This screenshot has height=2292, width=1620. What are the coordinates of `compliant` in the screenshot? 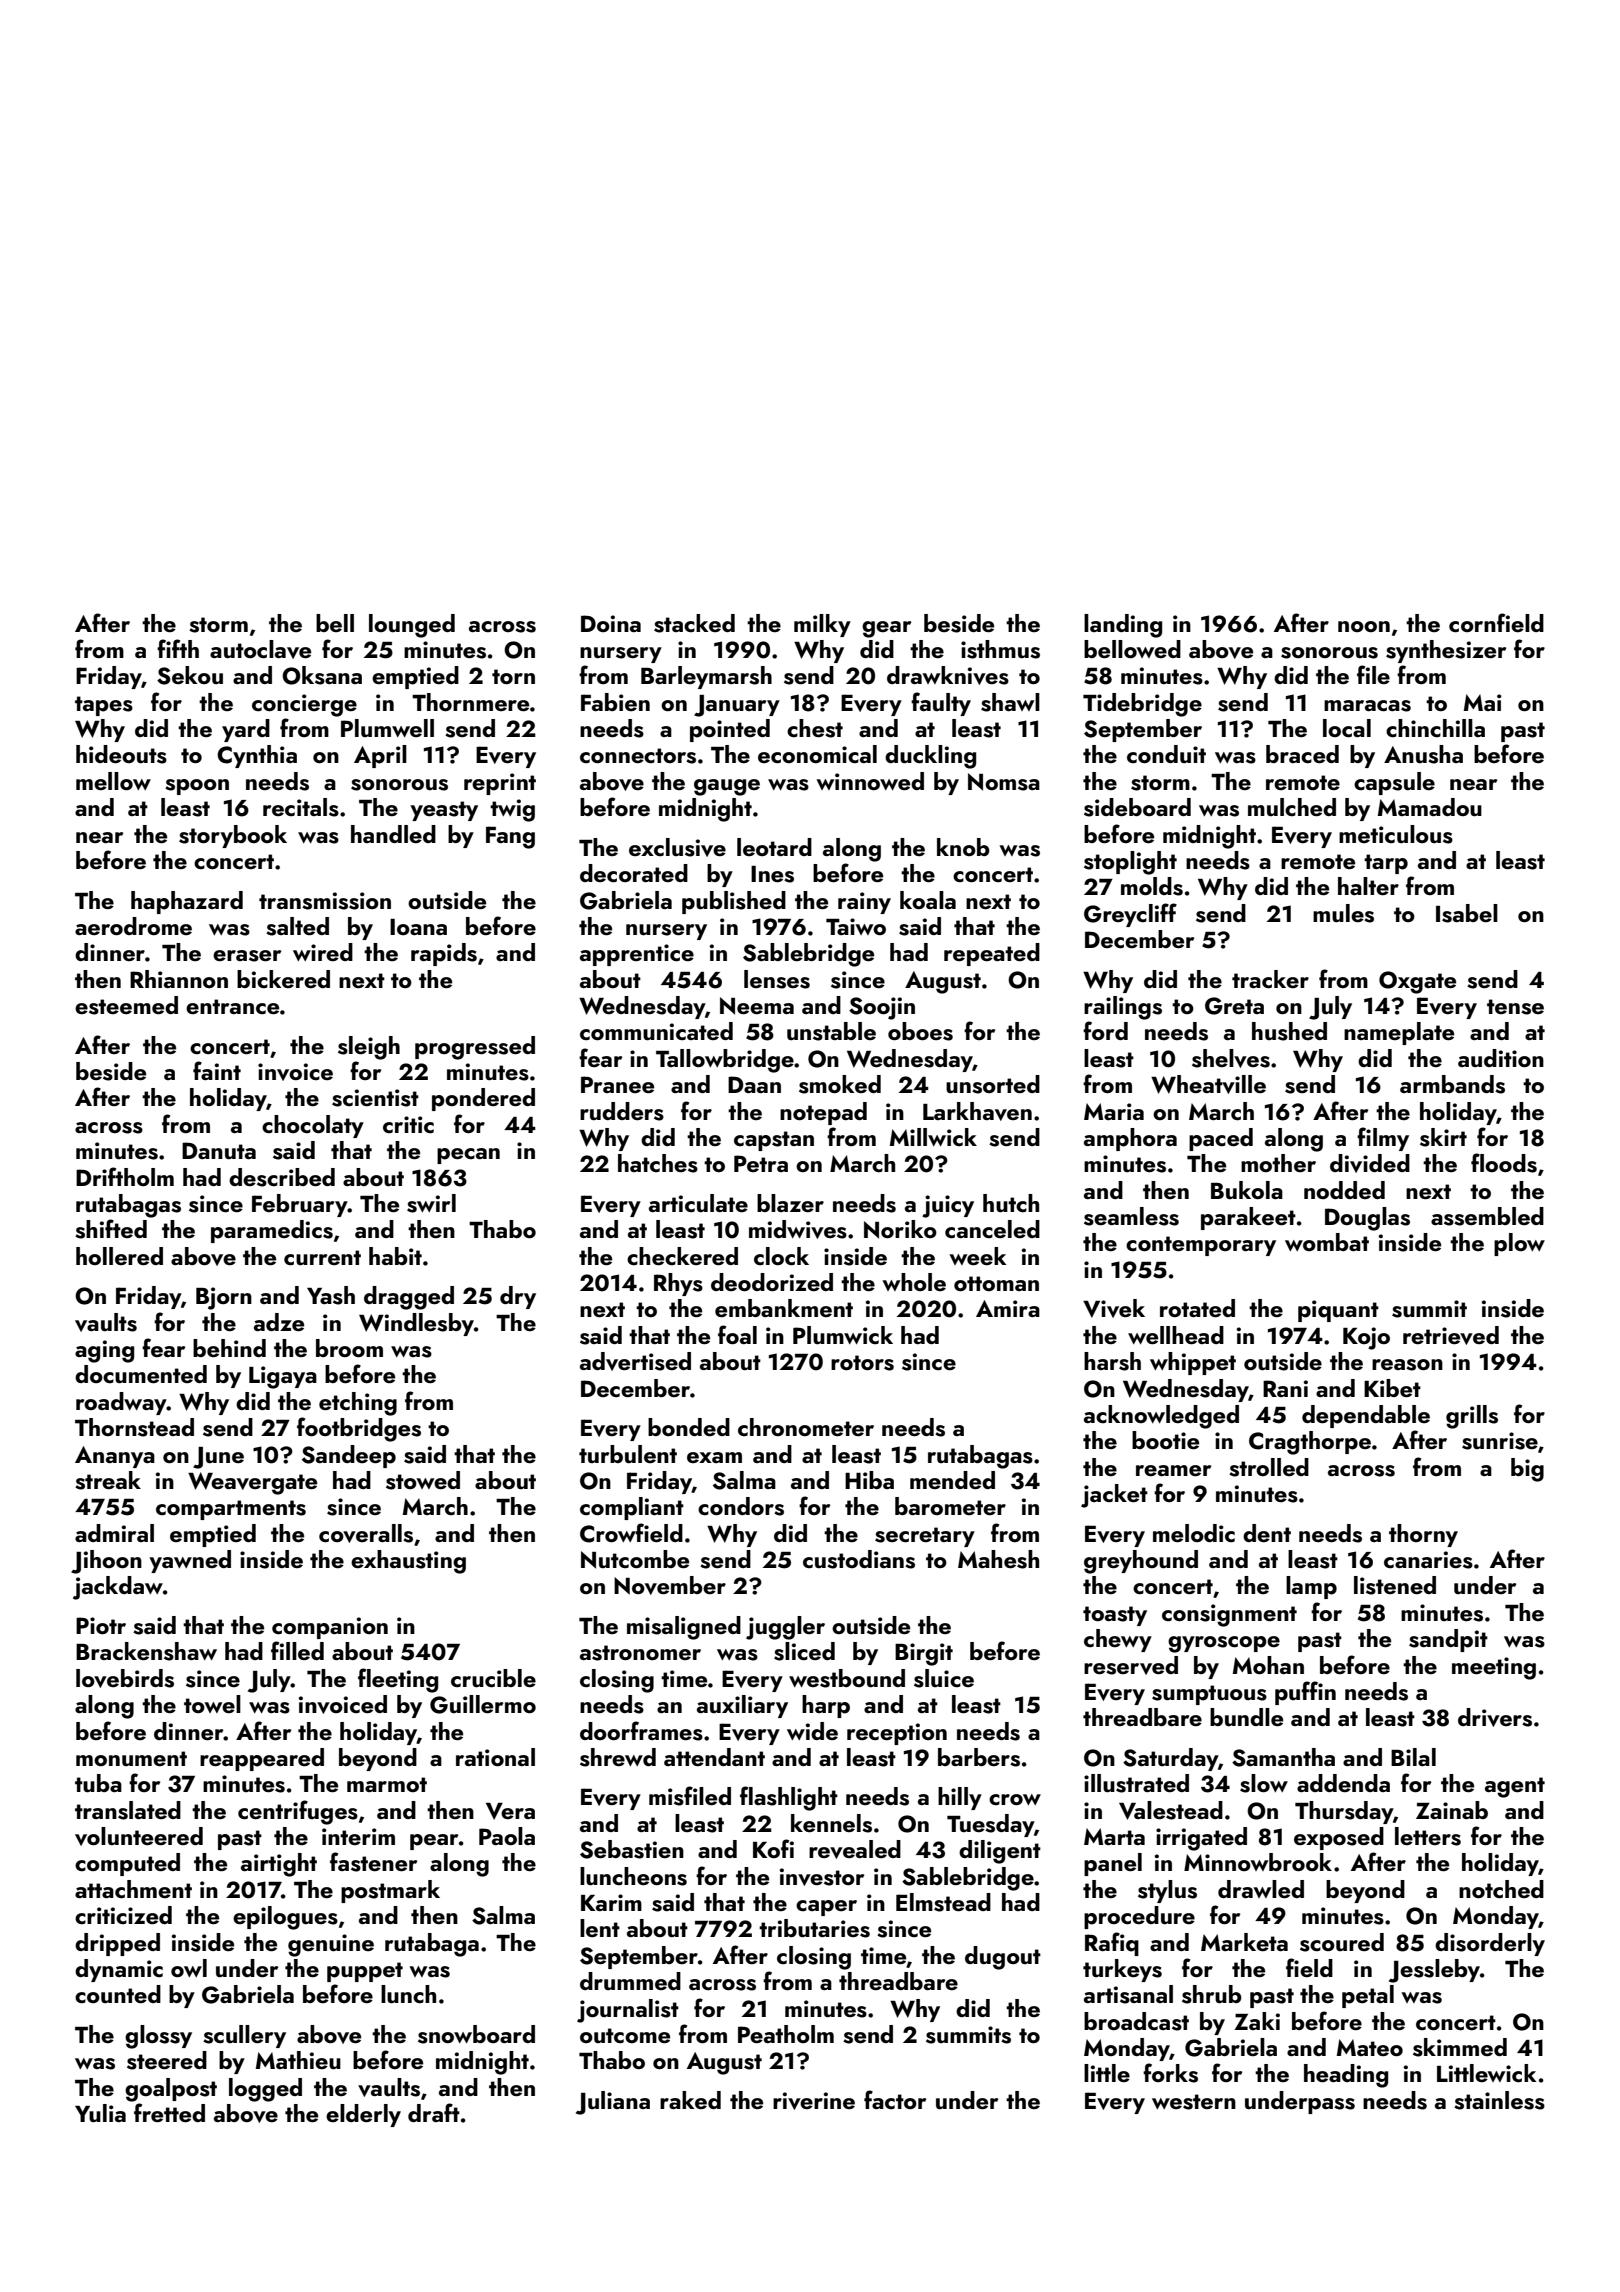 It's located at (632, 1508).
